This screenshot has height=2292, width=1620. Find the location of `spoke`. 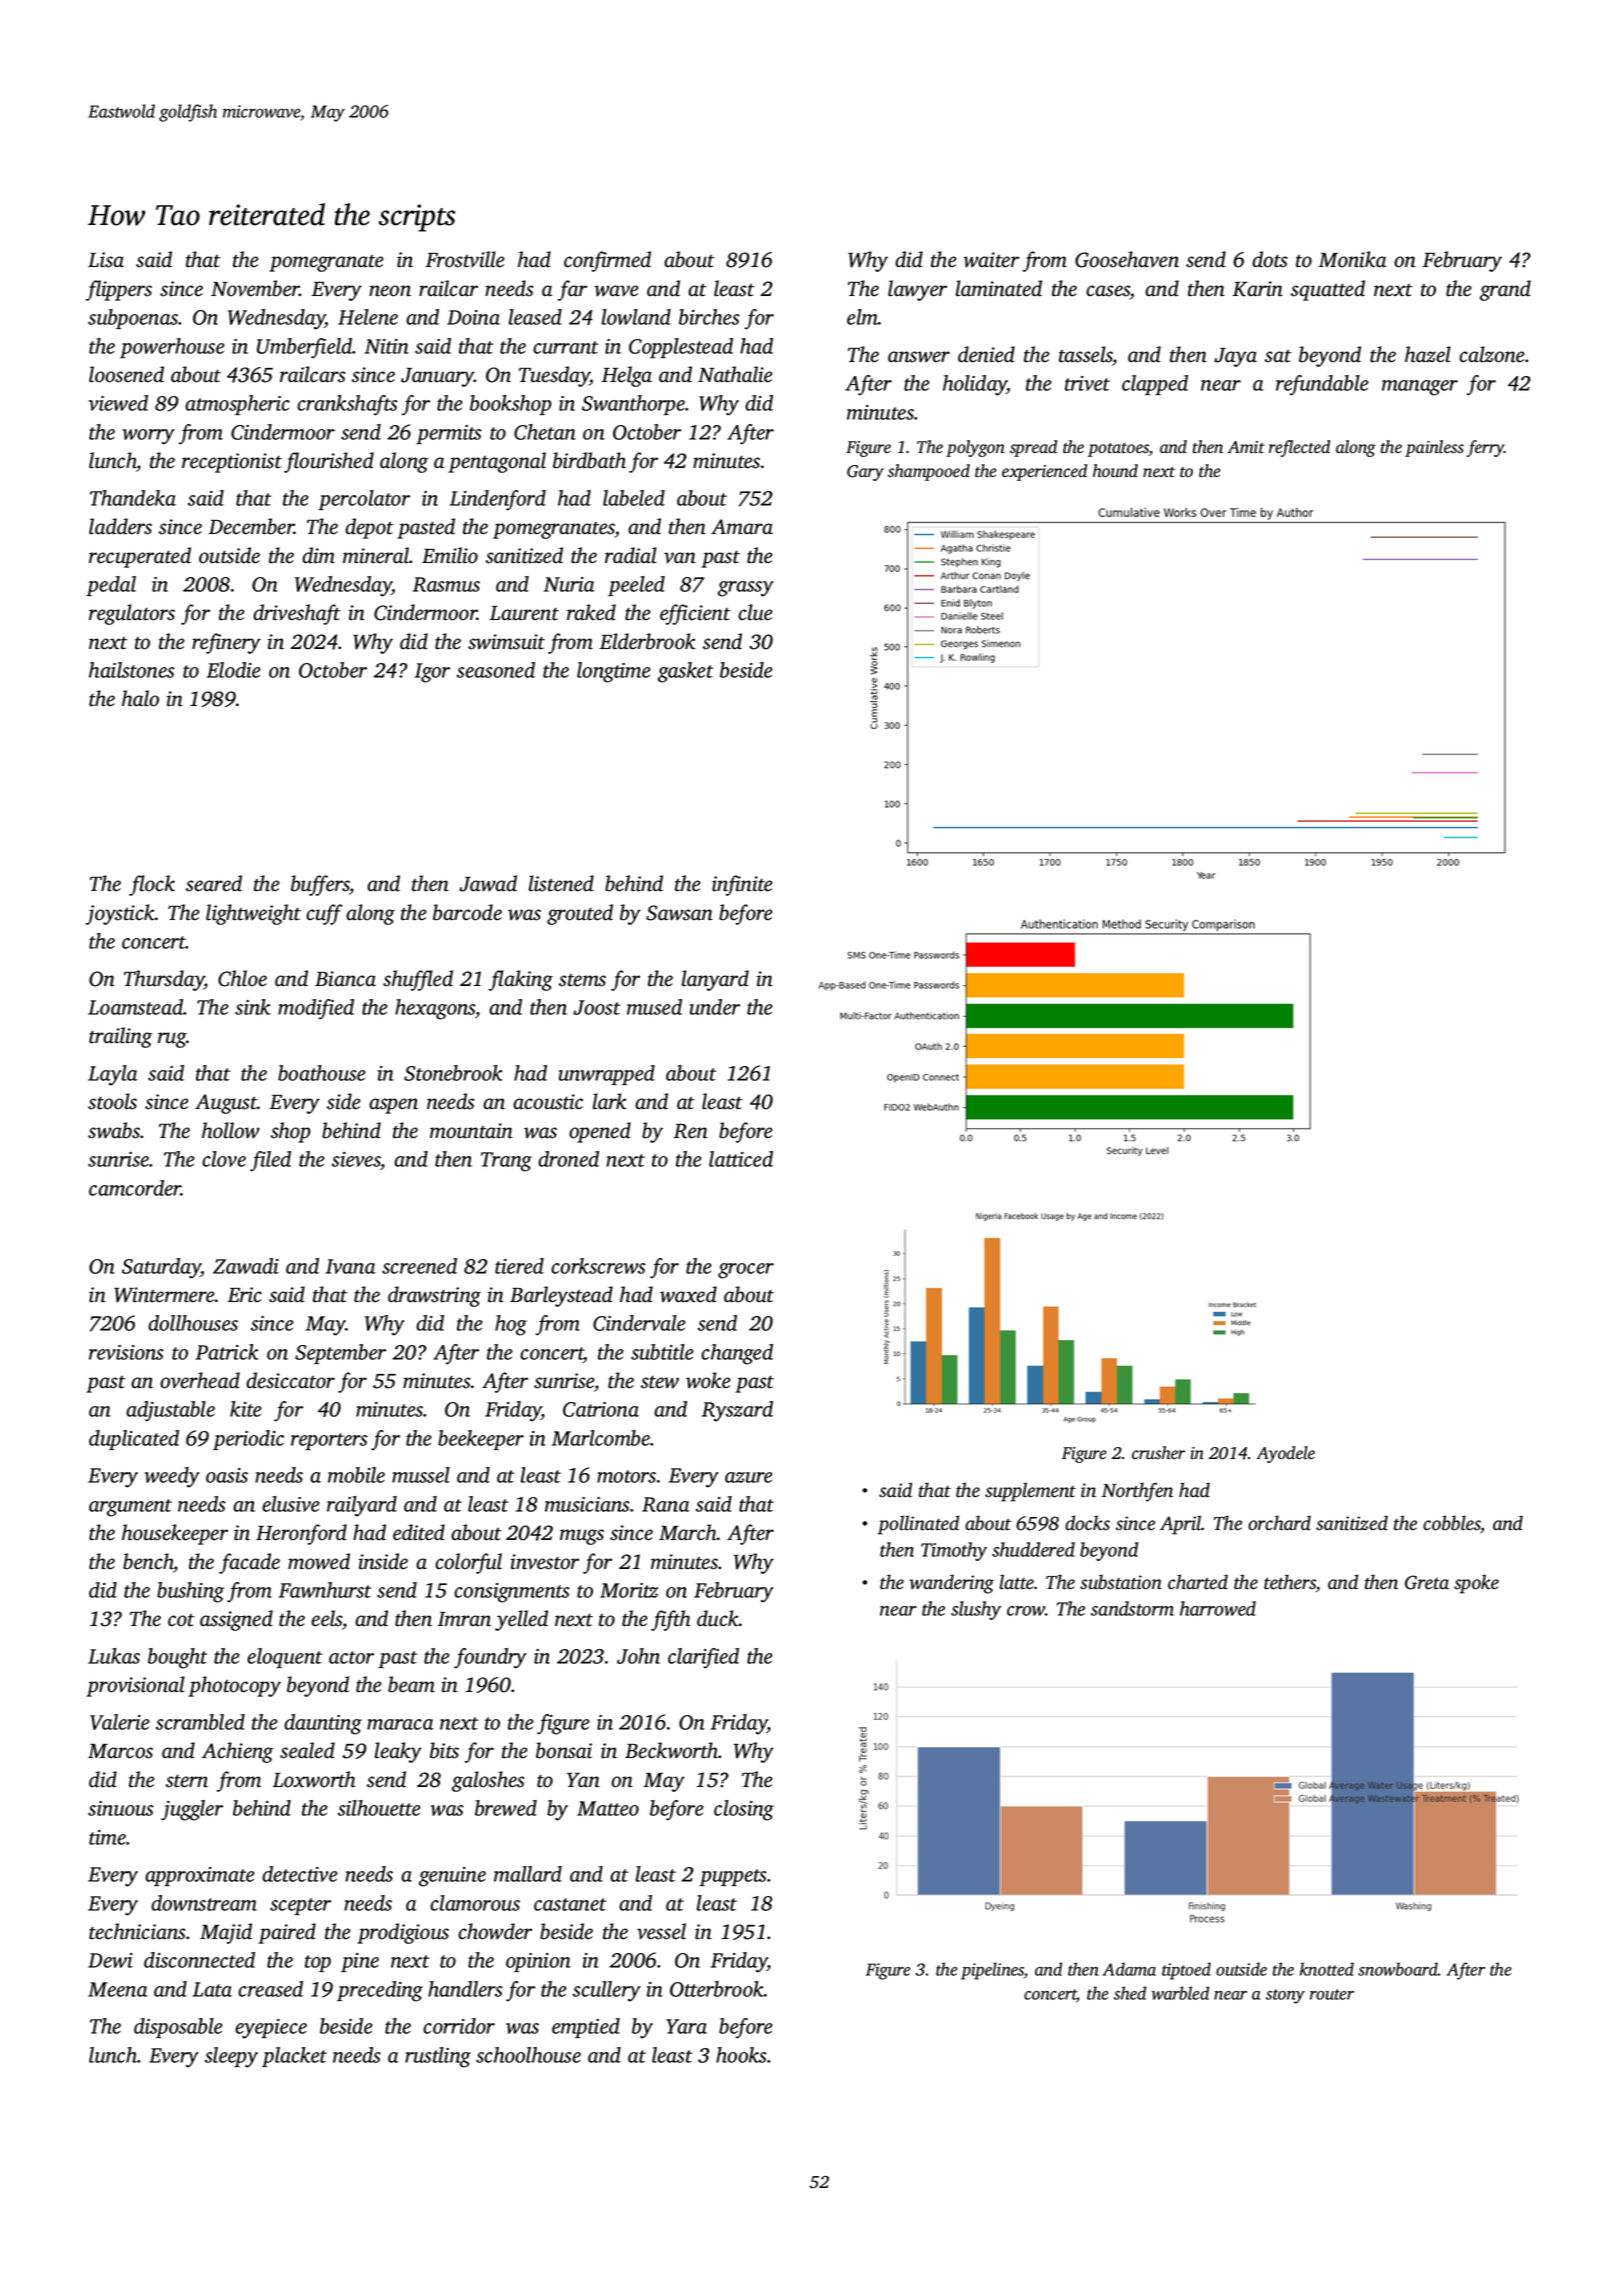

spoke is located at coordinates (1476, 1584).
